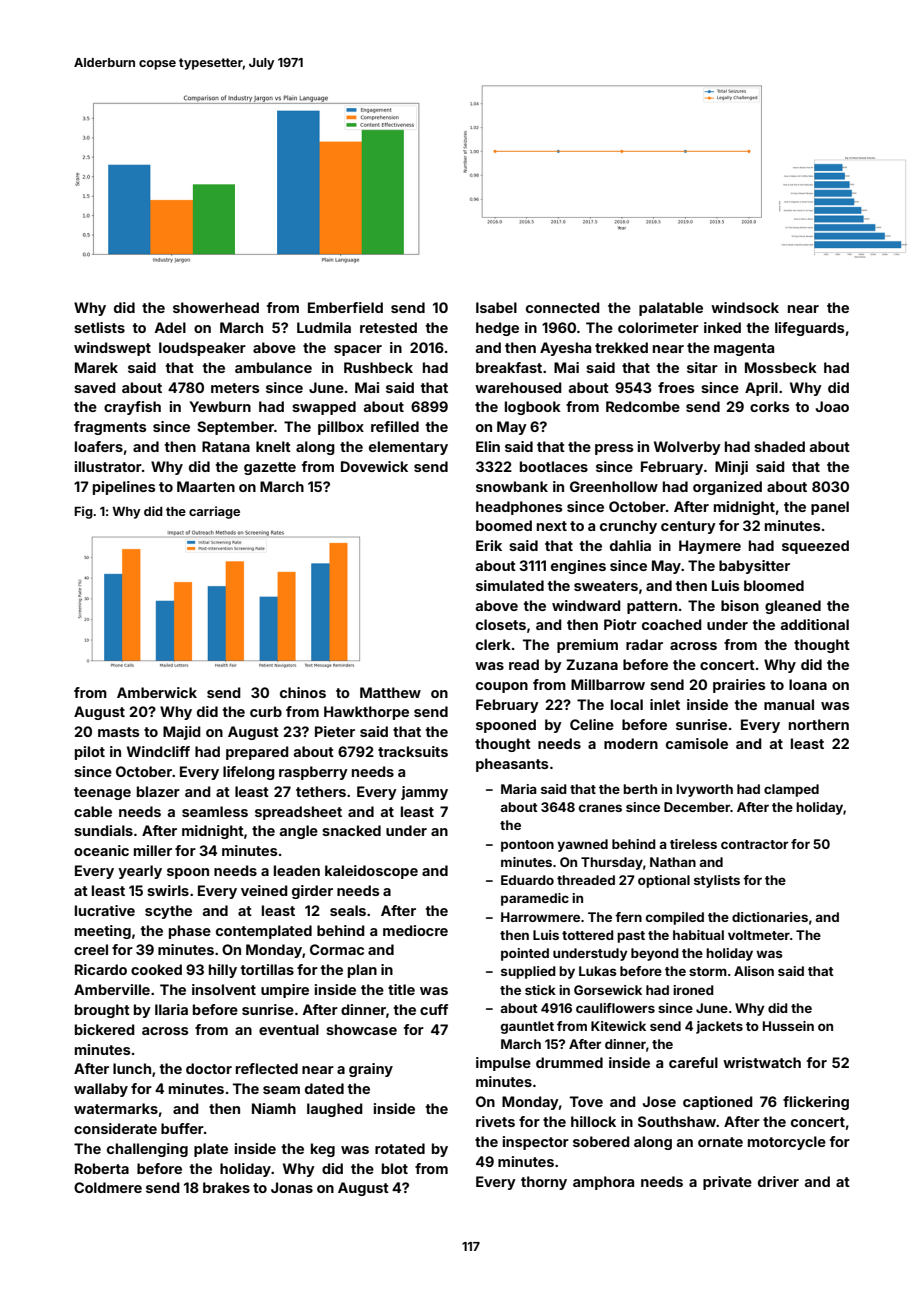  What do you see at coordinates (554, 466) in the image?
I see `bootlaces` at bounding box center [554, 466].
